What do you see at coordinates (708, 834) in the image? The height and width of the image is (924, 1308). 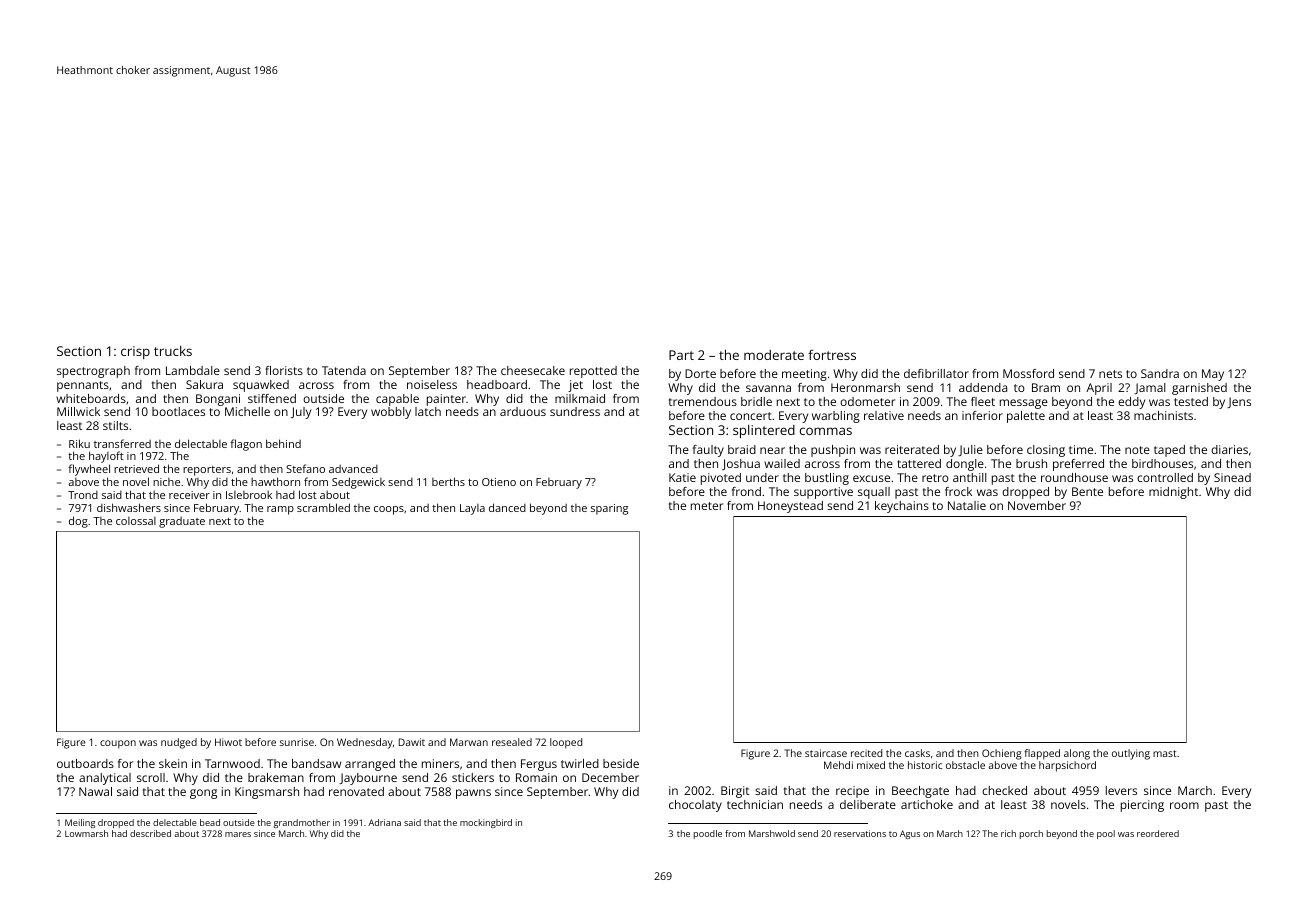 I see `poodle` at bounding box center [708, 834].
